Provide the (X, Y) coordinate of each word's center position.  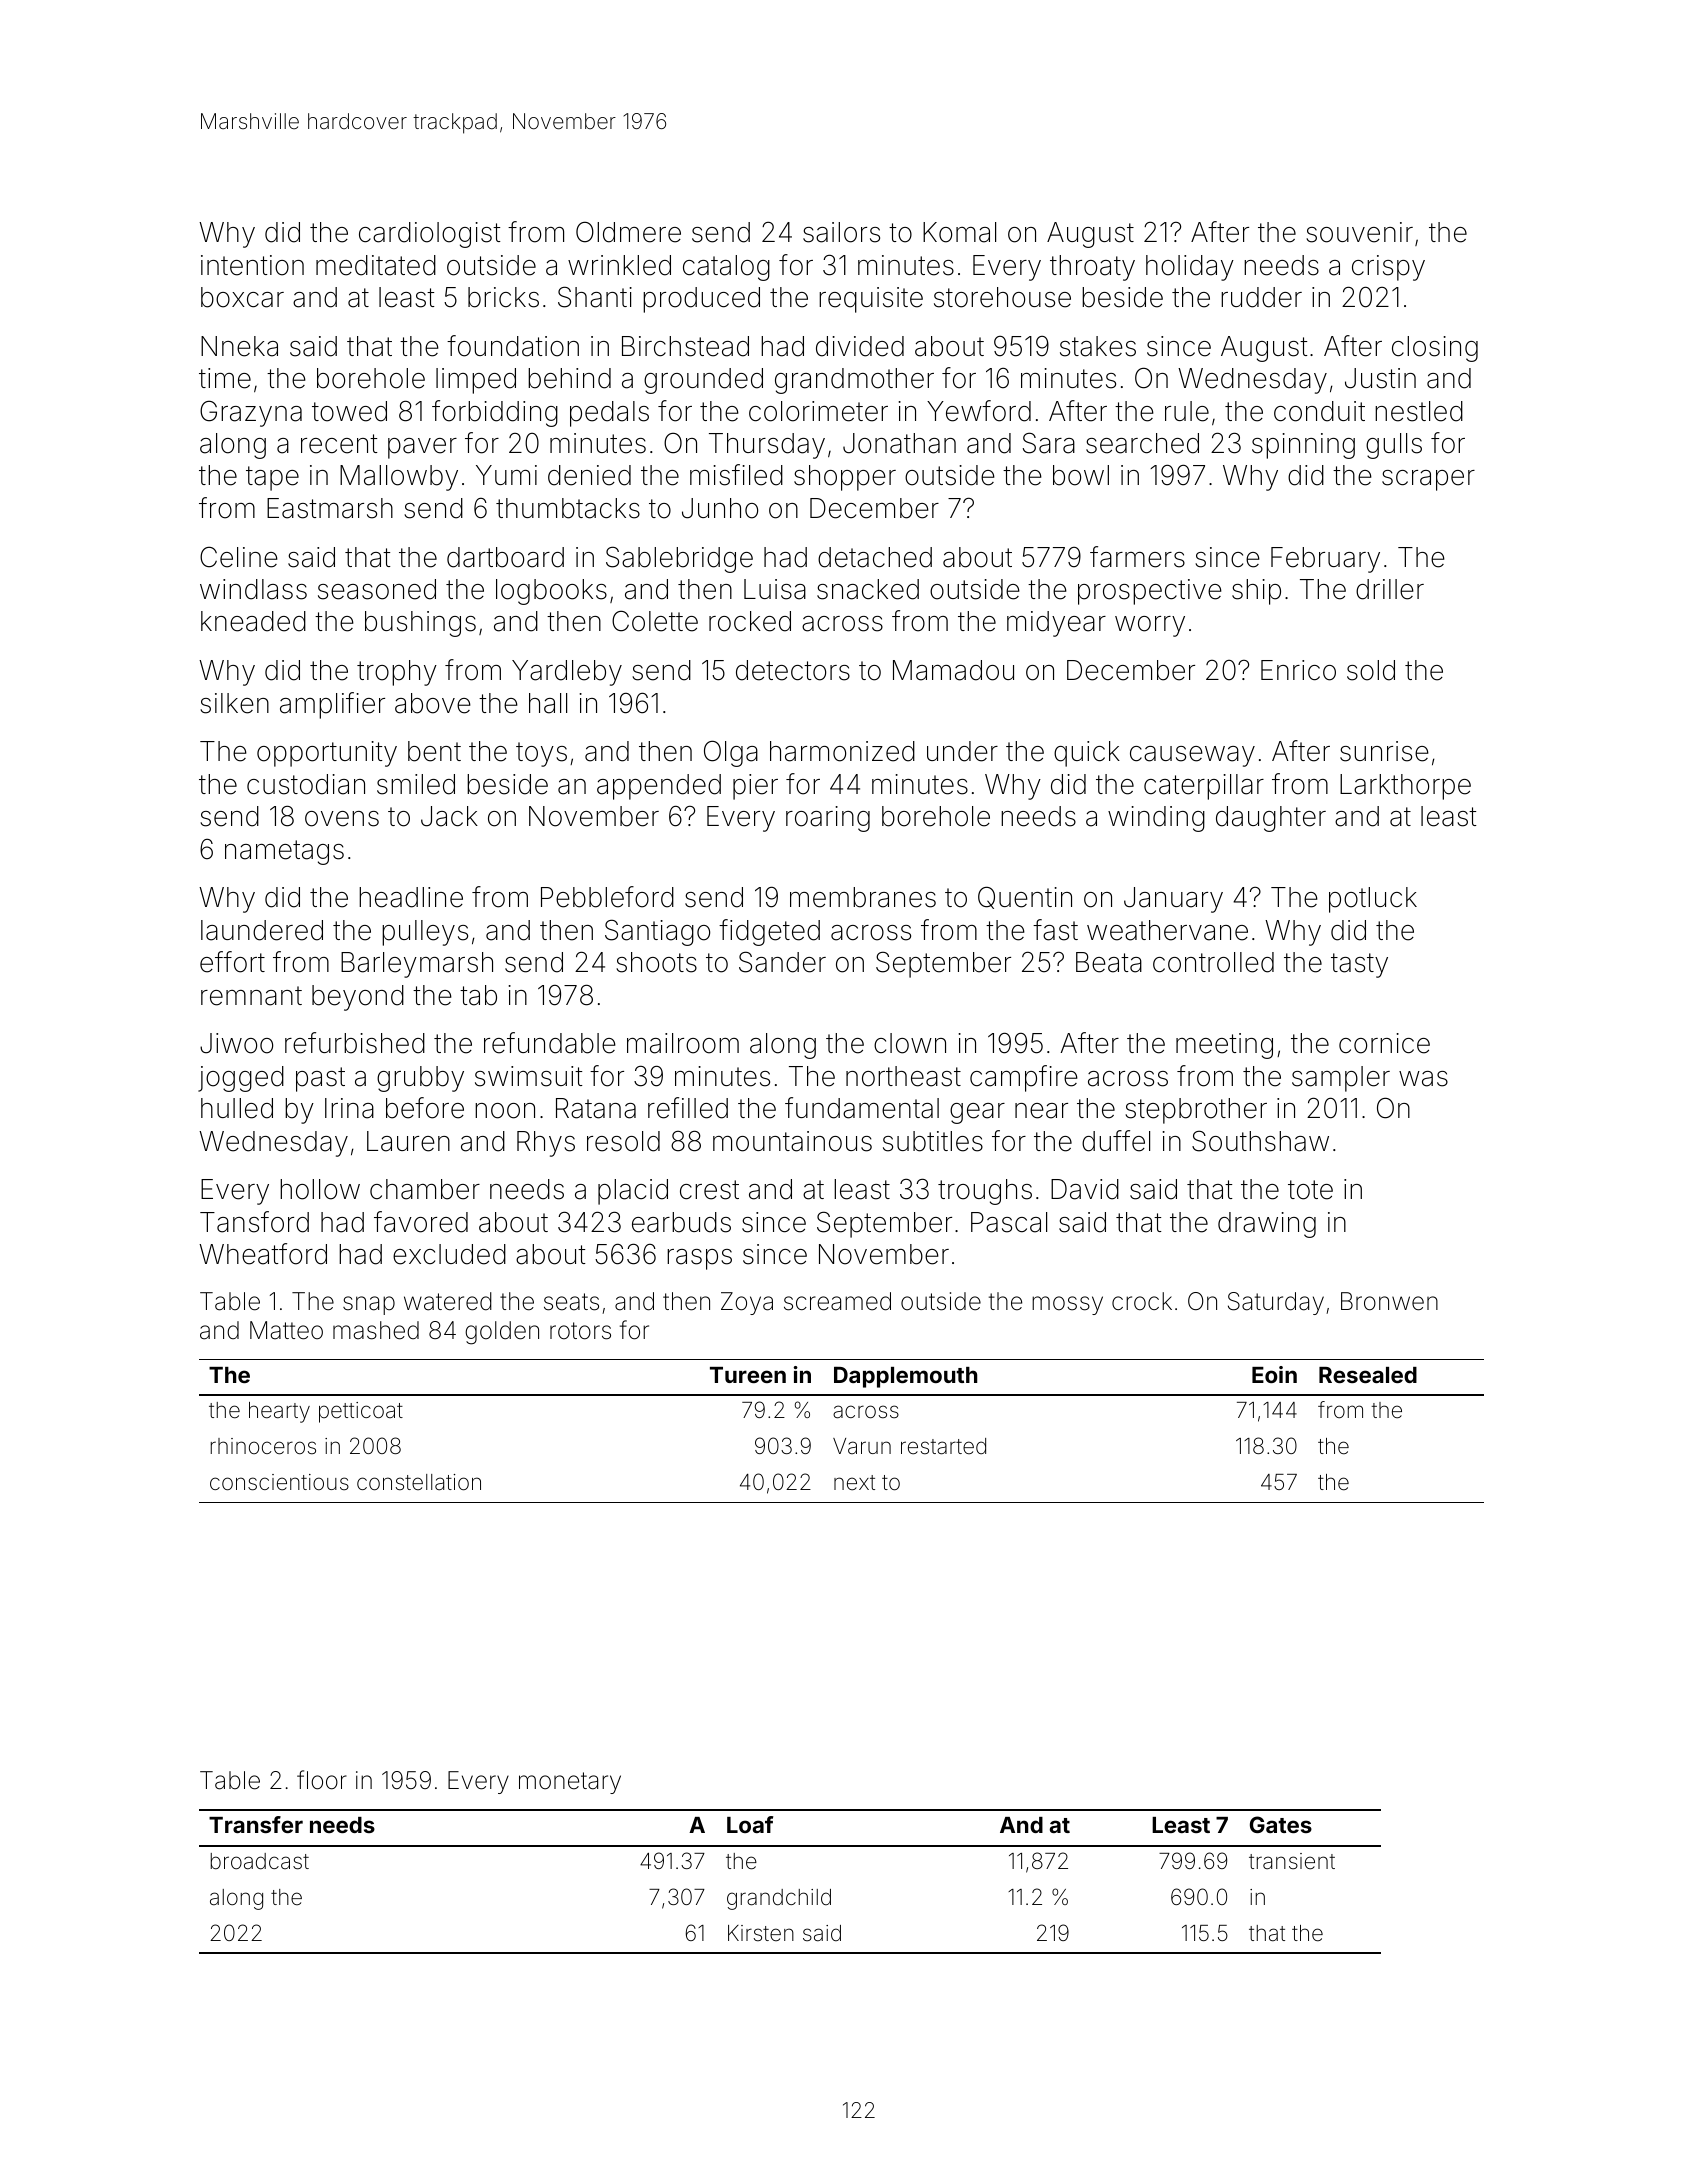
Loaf (750, 1824)
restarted (943, 1446)
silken (234, 703)
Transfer (256, 1824)
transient (1292, 1861)
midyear (1056, 624)
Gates (1281, 1824)
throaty (1092, 268)
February (1325, 560)
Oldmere (628, 232)
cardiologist (429, 235)
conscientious (279, 1482)
